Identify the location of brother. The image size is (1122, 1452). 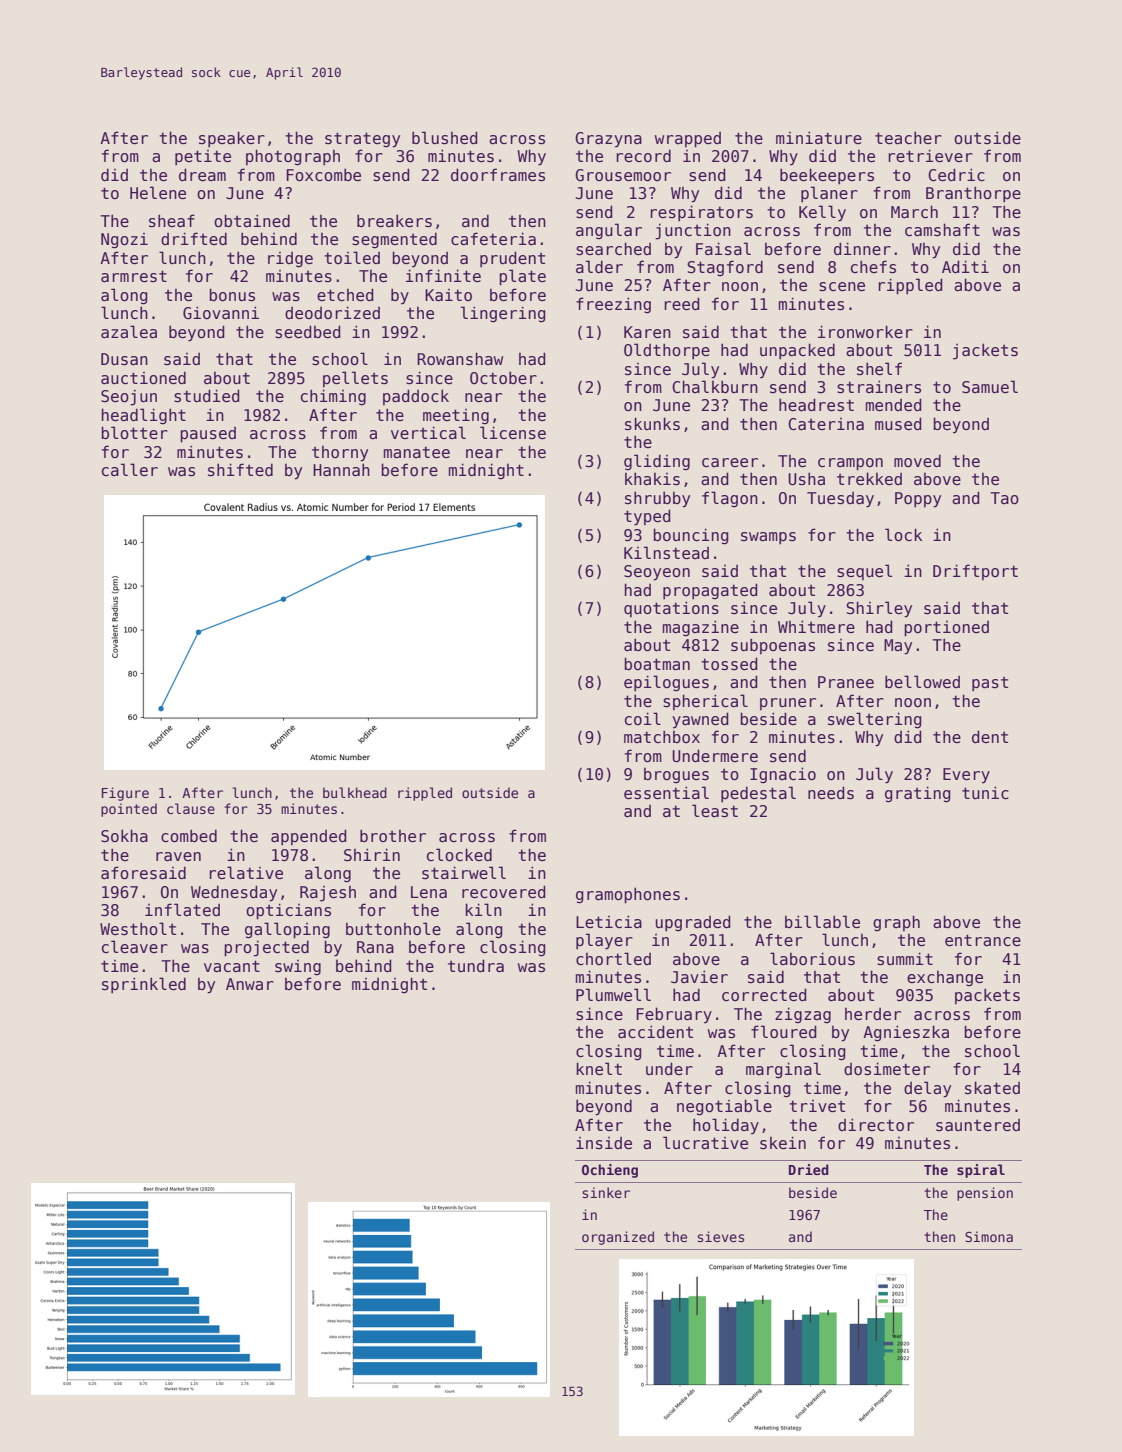
(393, 836).
